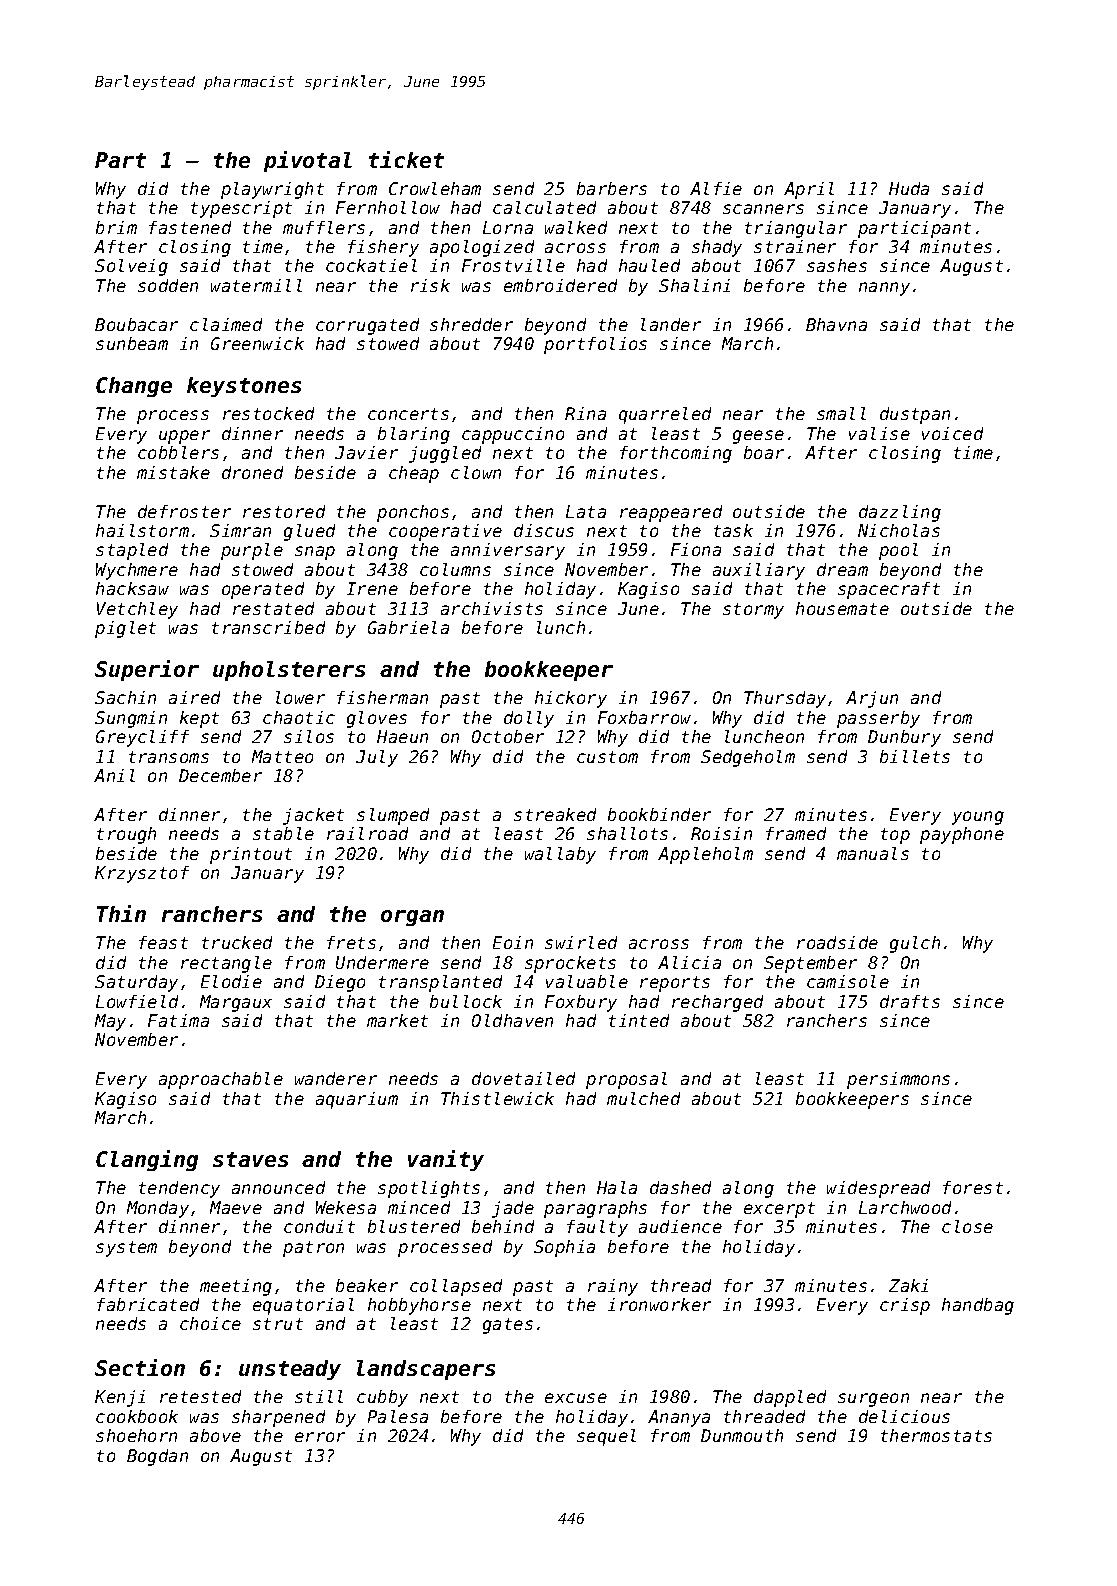  What do you see at coordinates (936, 1435) in the page?
I see `thermostats` at bounding box center [936, 1435].
